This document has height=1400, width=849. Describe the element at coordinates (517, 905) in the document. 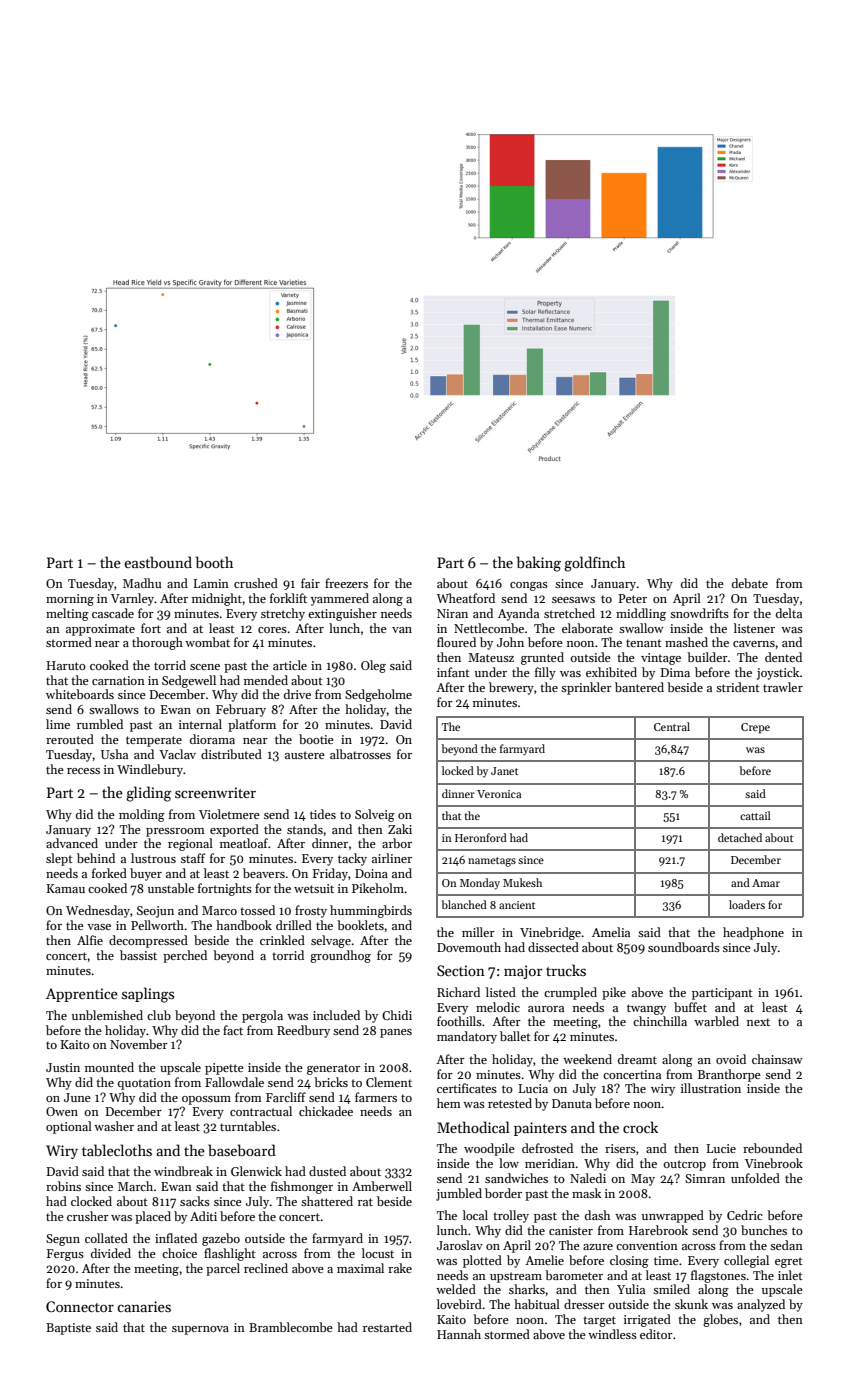

I see `ancient` at that location.
